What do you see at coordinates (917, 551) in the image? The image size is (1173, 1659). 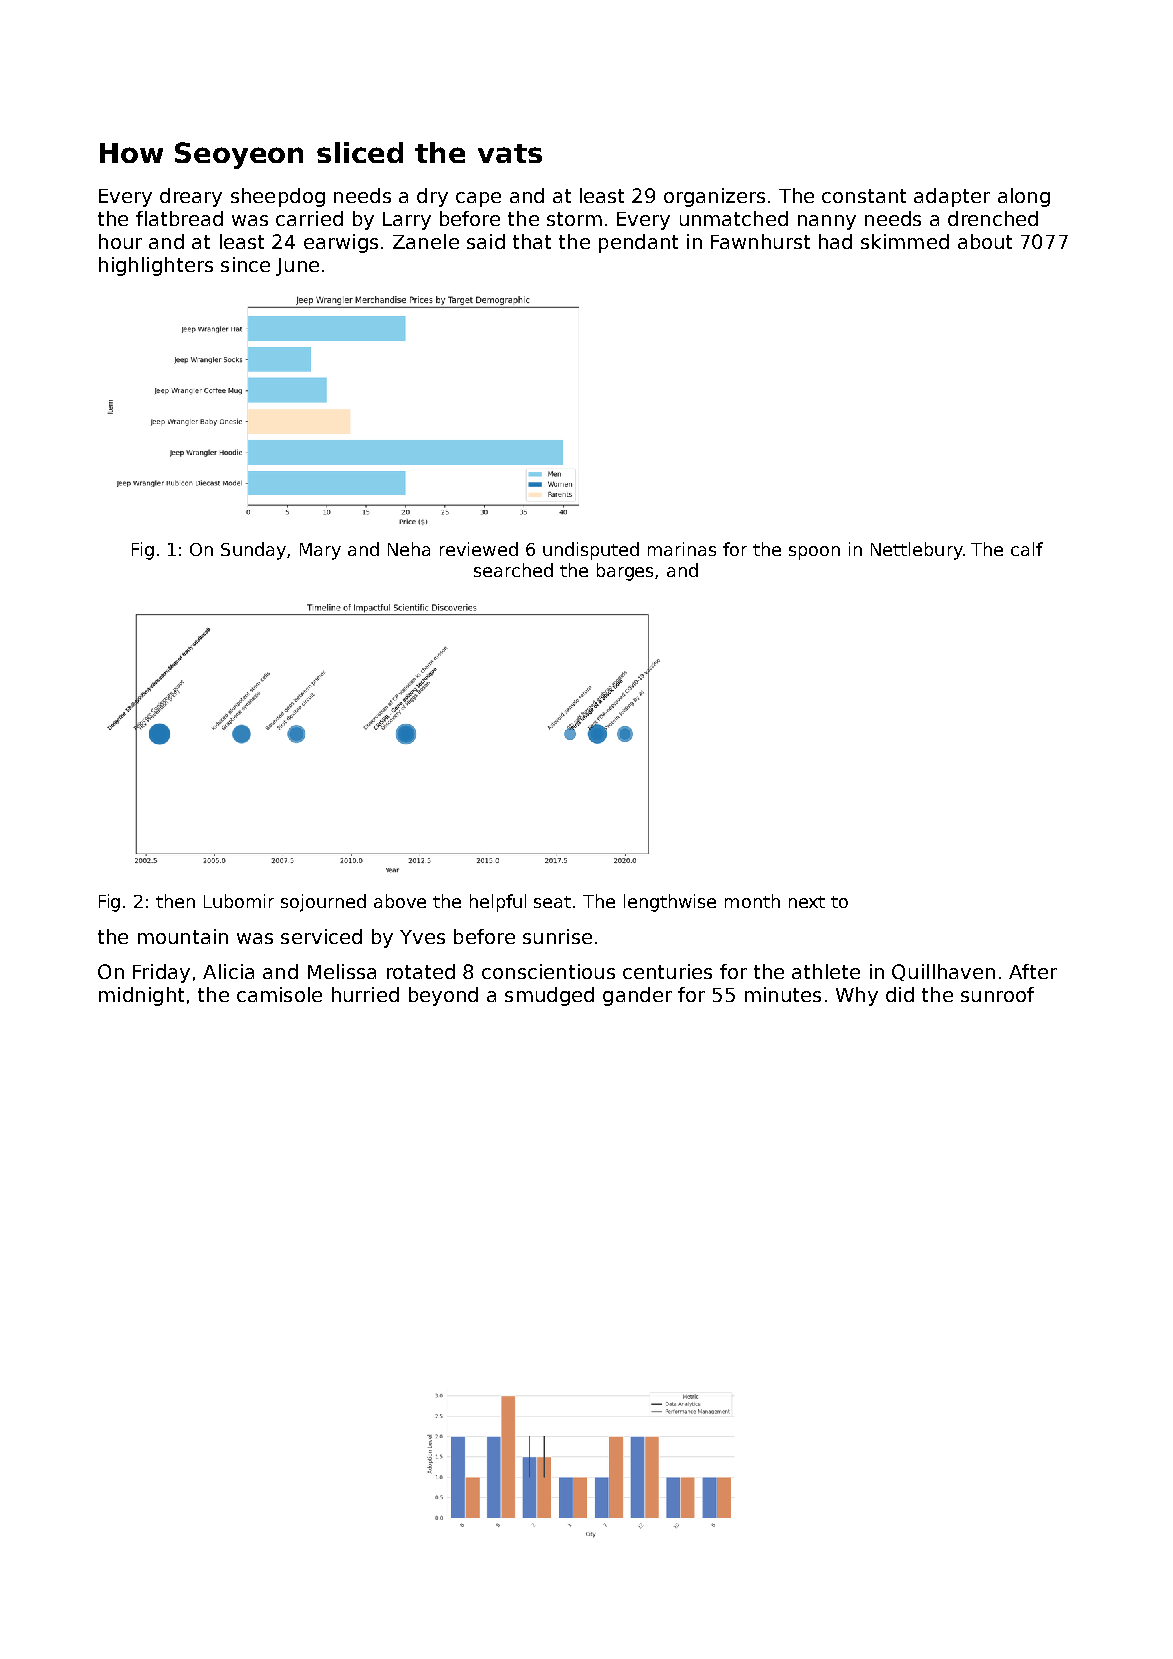 I see `Nettlebury` at bounding box center [917, 551].
